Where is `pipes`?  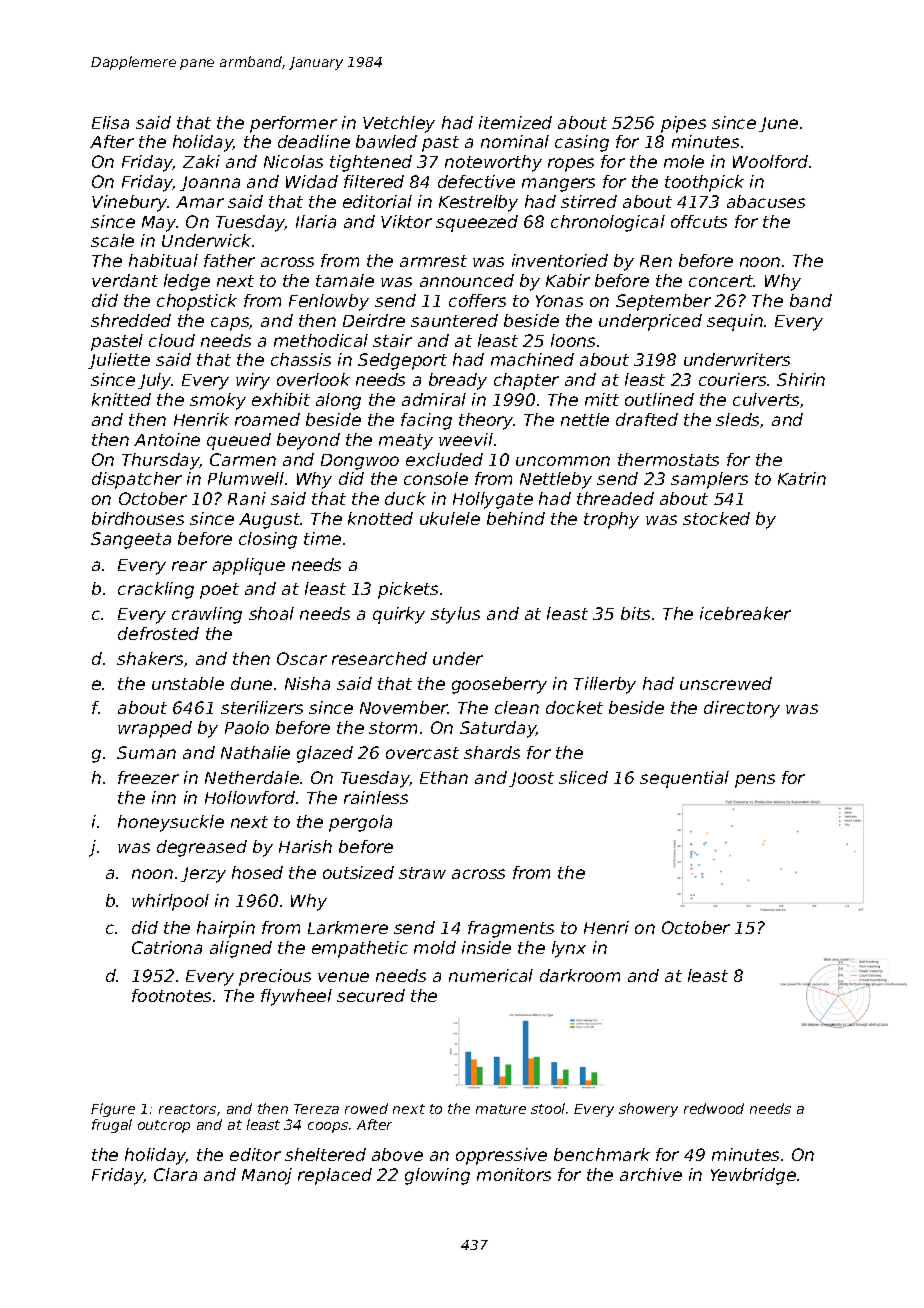
pipes is located at coordinates (683, 124).
